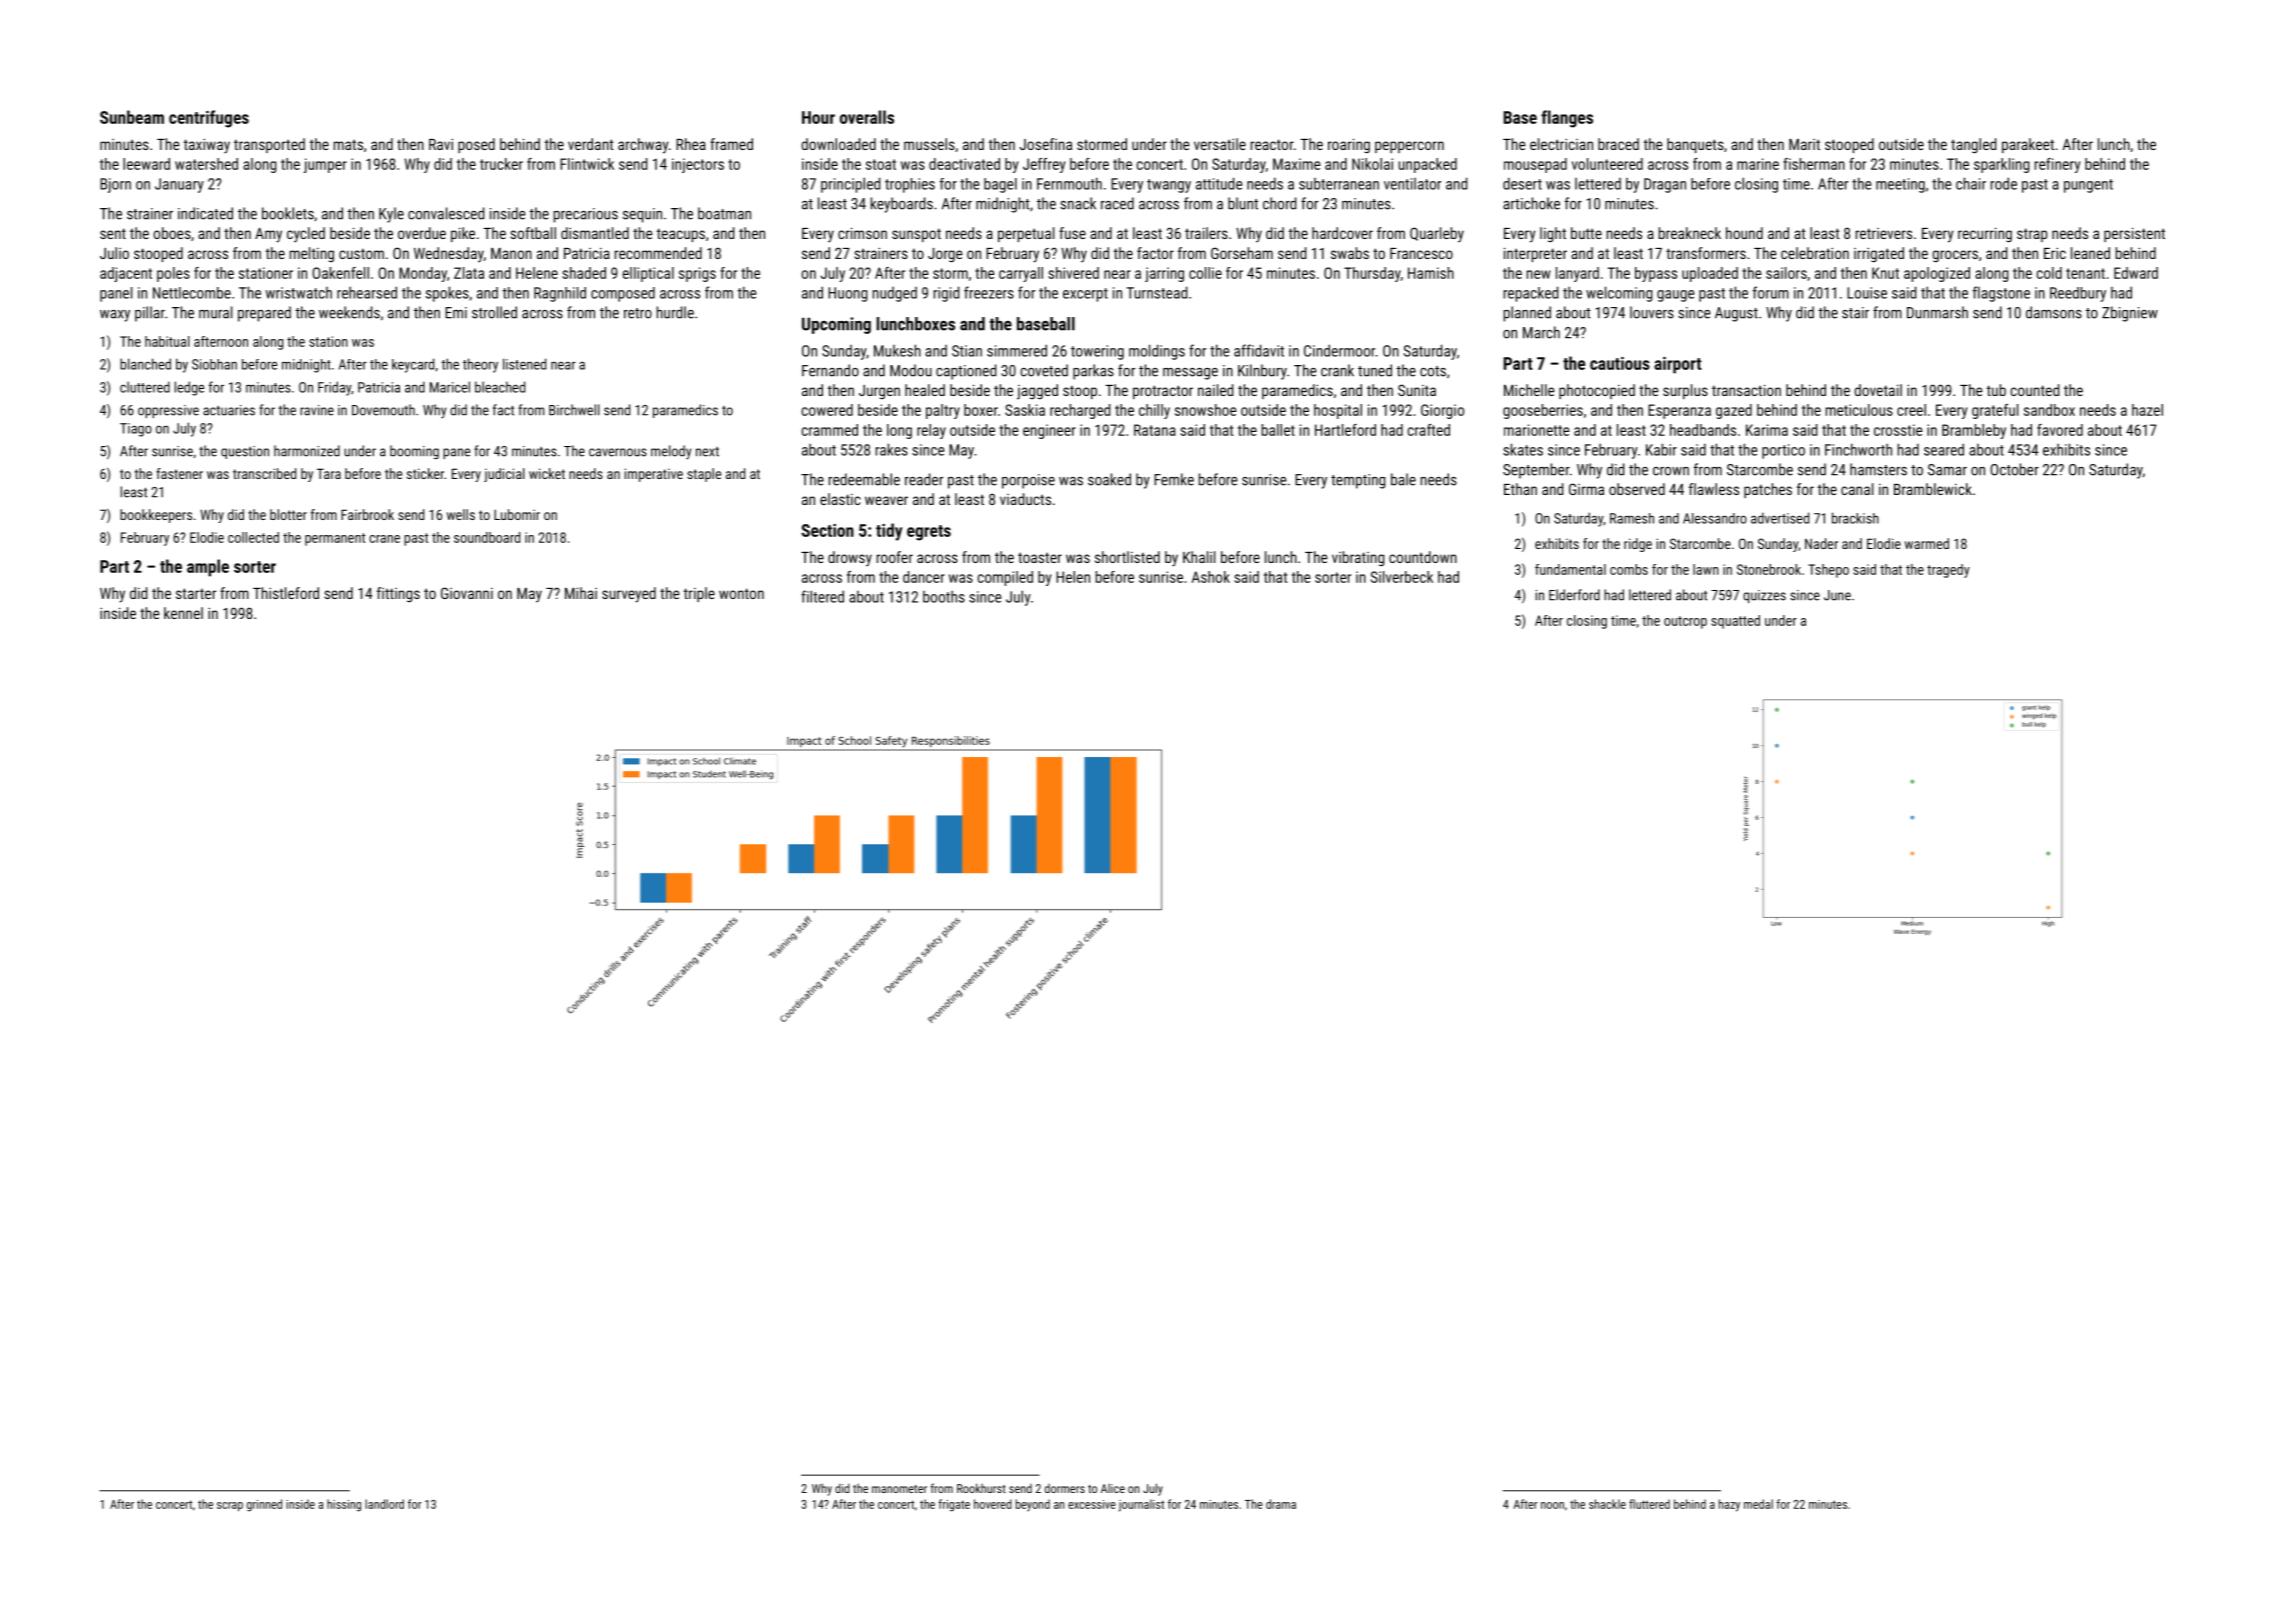 Image resolution: width=2270 pixels, height=1605 pixels. I want to click on forum, so click(1771, 292).
